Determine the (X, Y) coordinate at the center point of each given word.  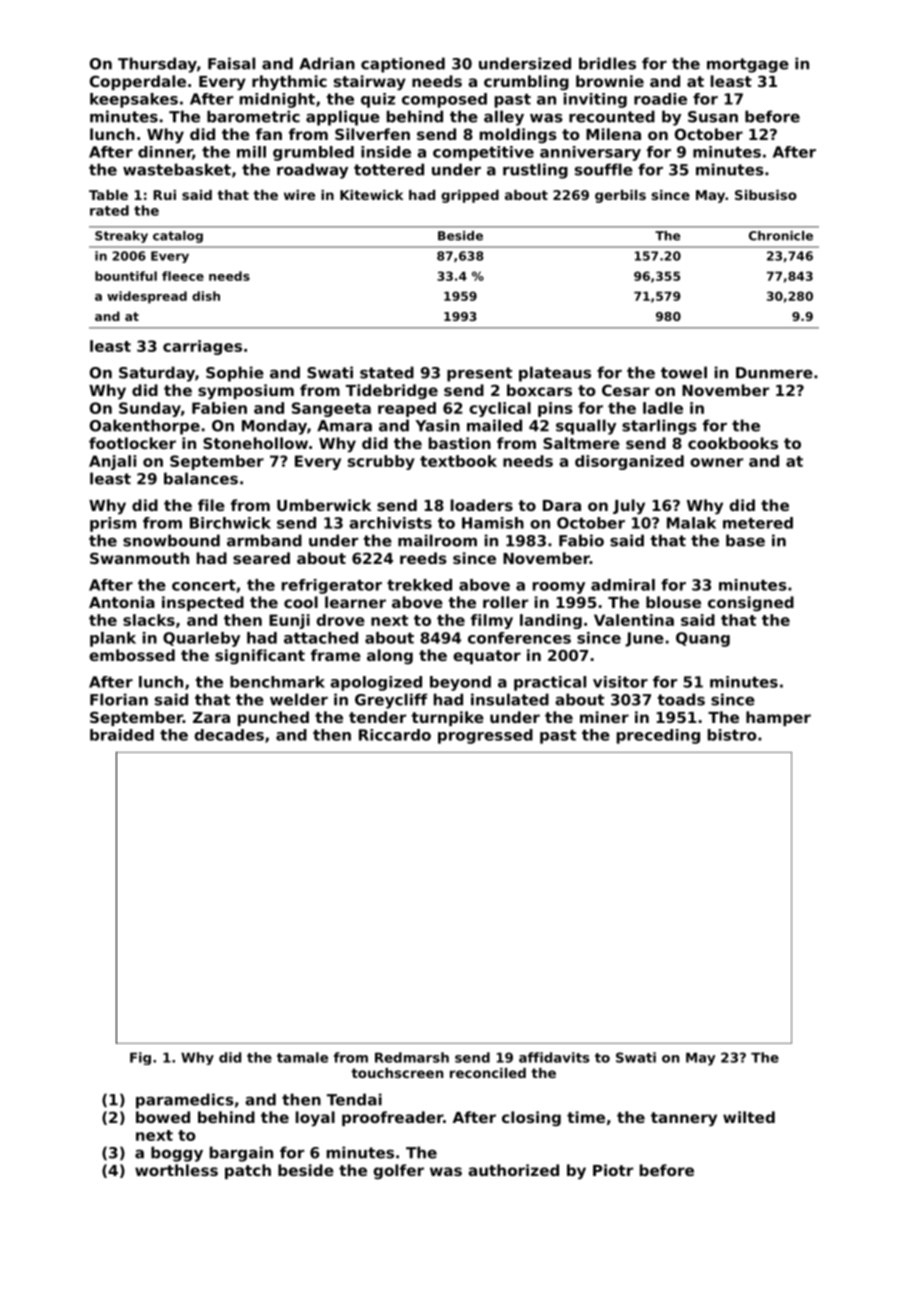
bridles (607, 63)
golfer (398, 1172)
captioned (403, 65)
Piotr (613, 1170)
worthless (176, 1170)
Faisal (231, 63)
